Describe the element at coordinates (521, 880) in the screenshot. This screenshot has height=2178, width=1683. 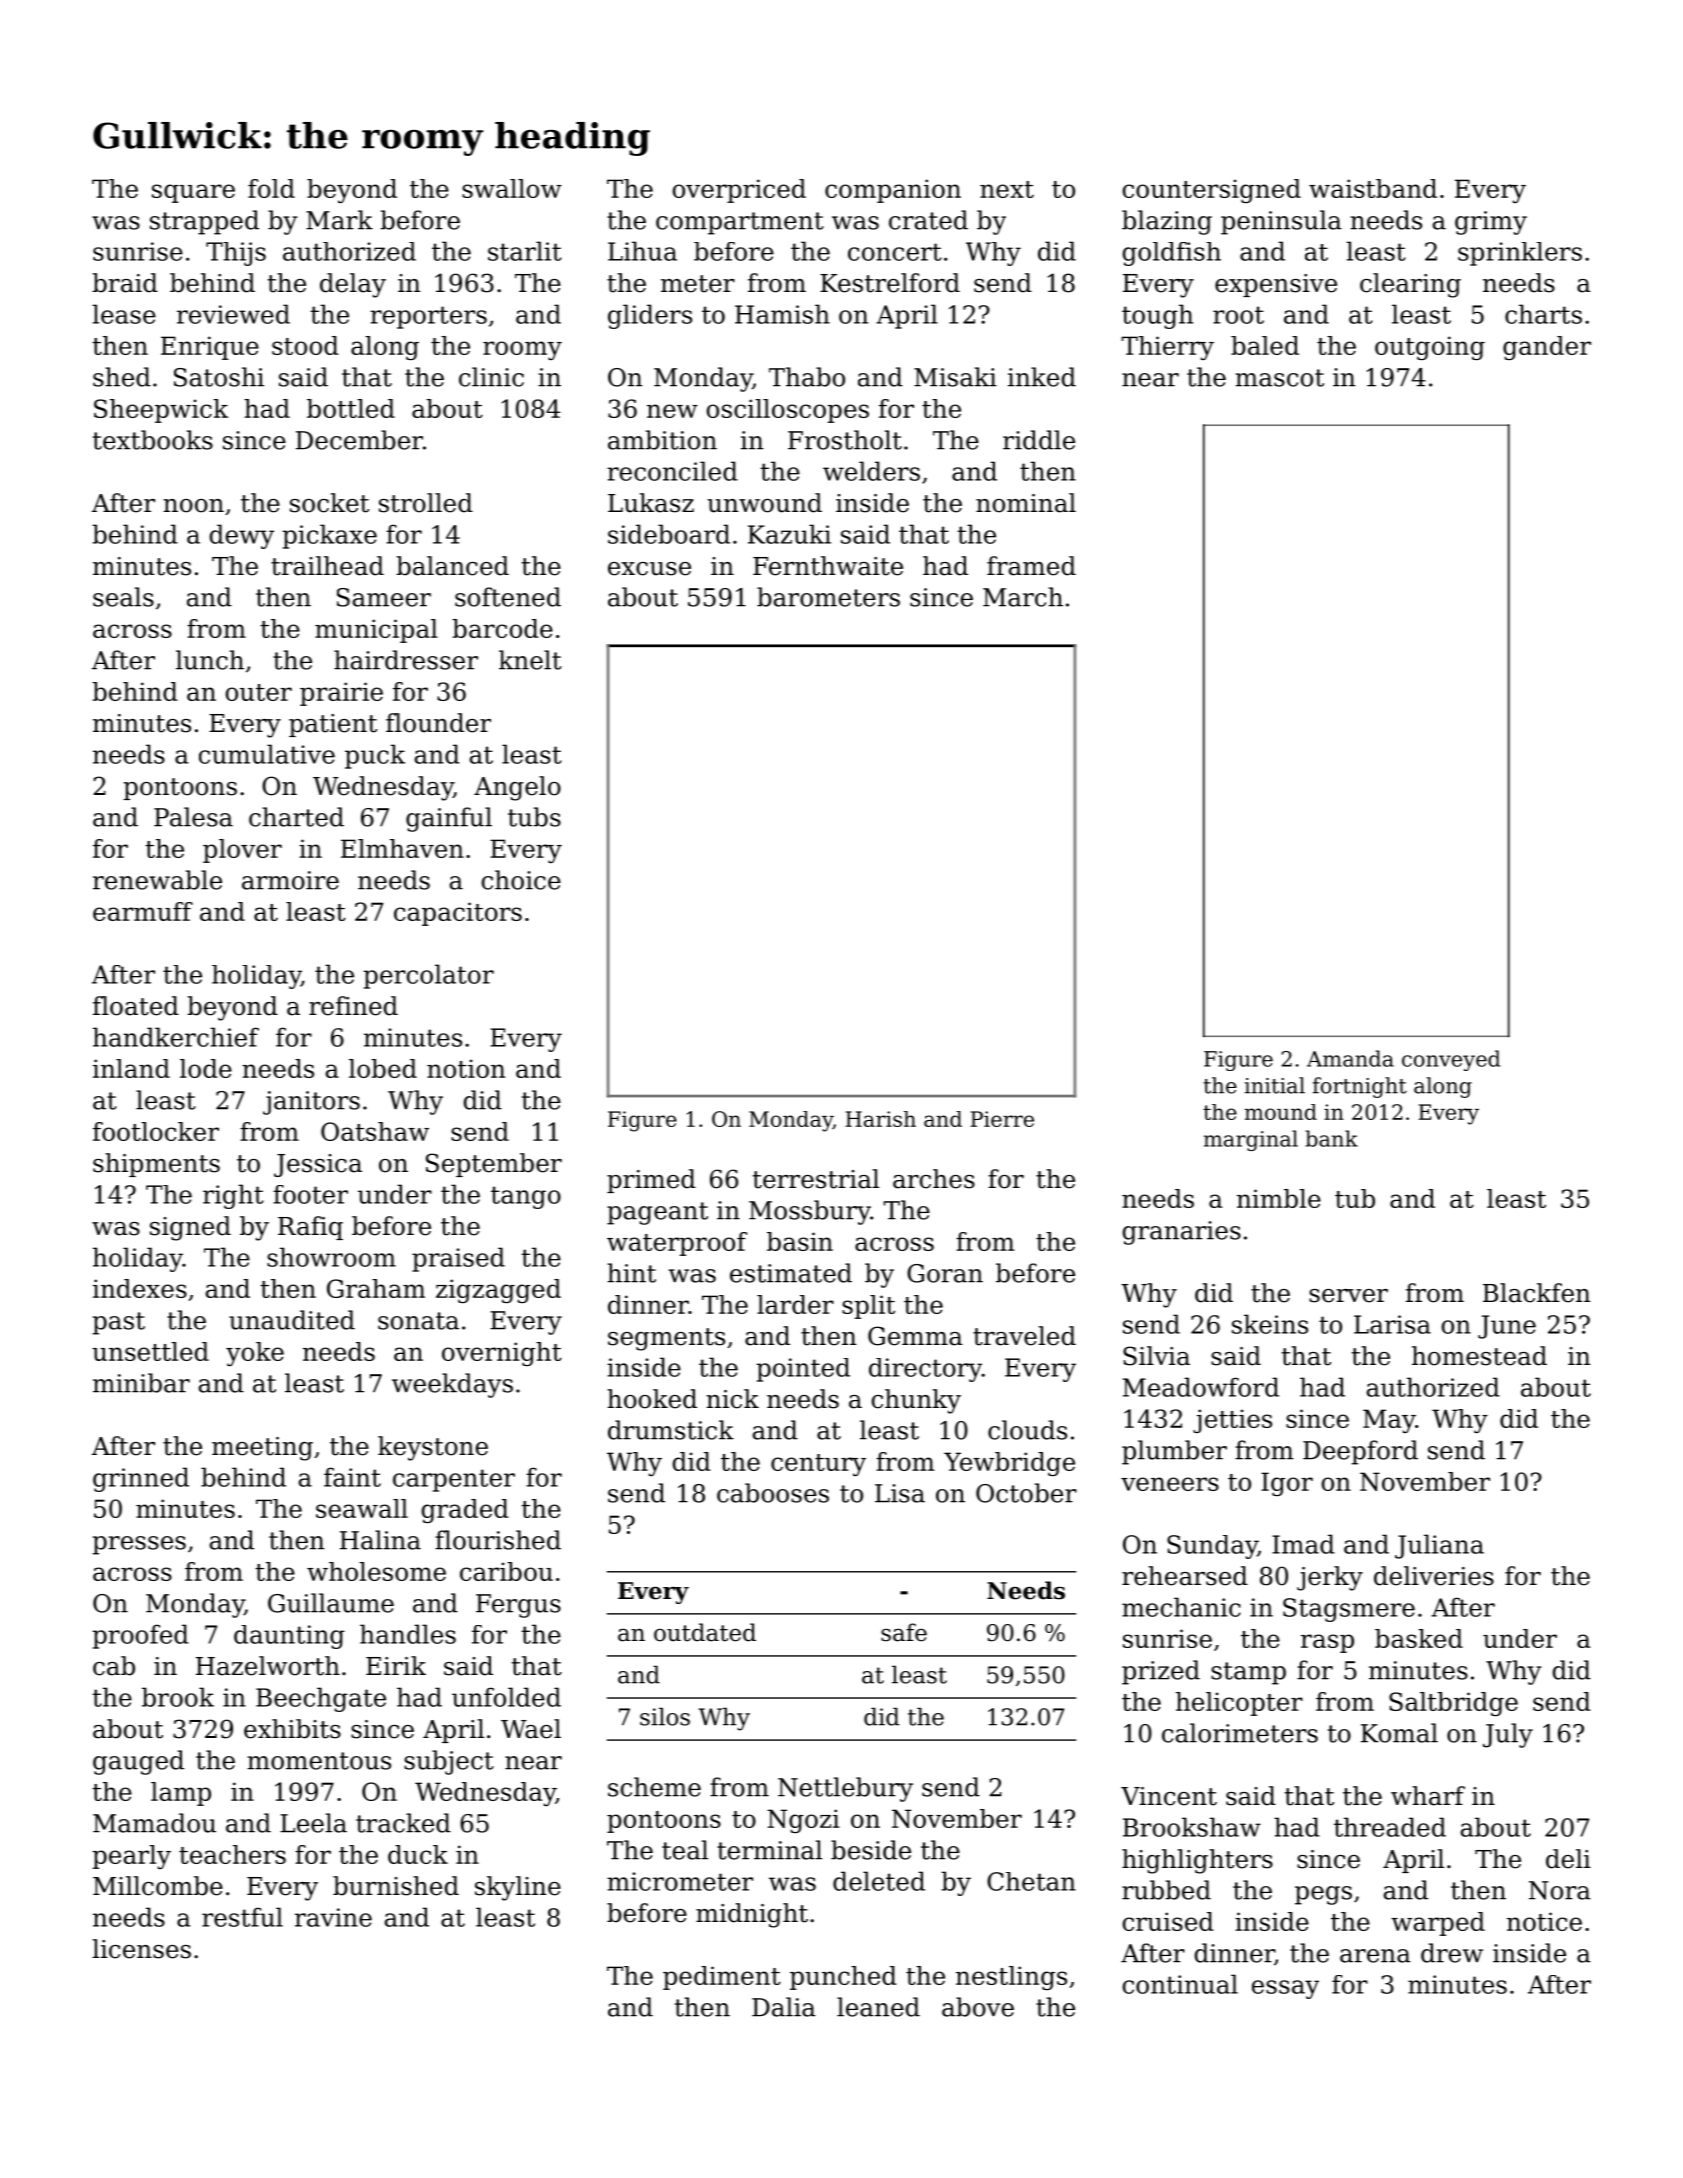
I see `choice` at that location.
